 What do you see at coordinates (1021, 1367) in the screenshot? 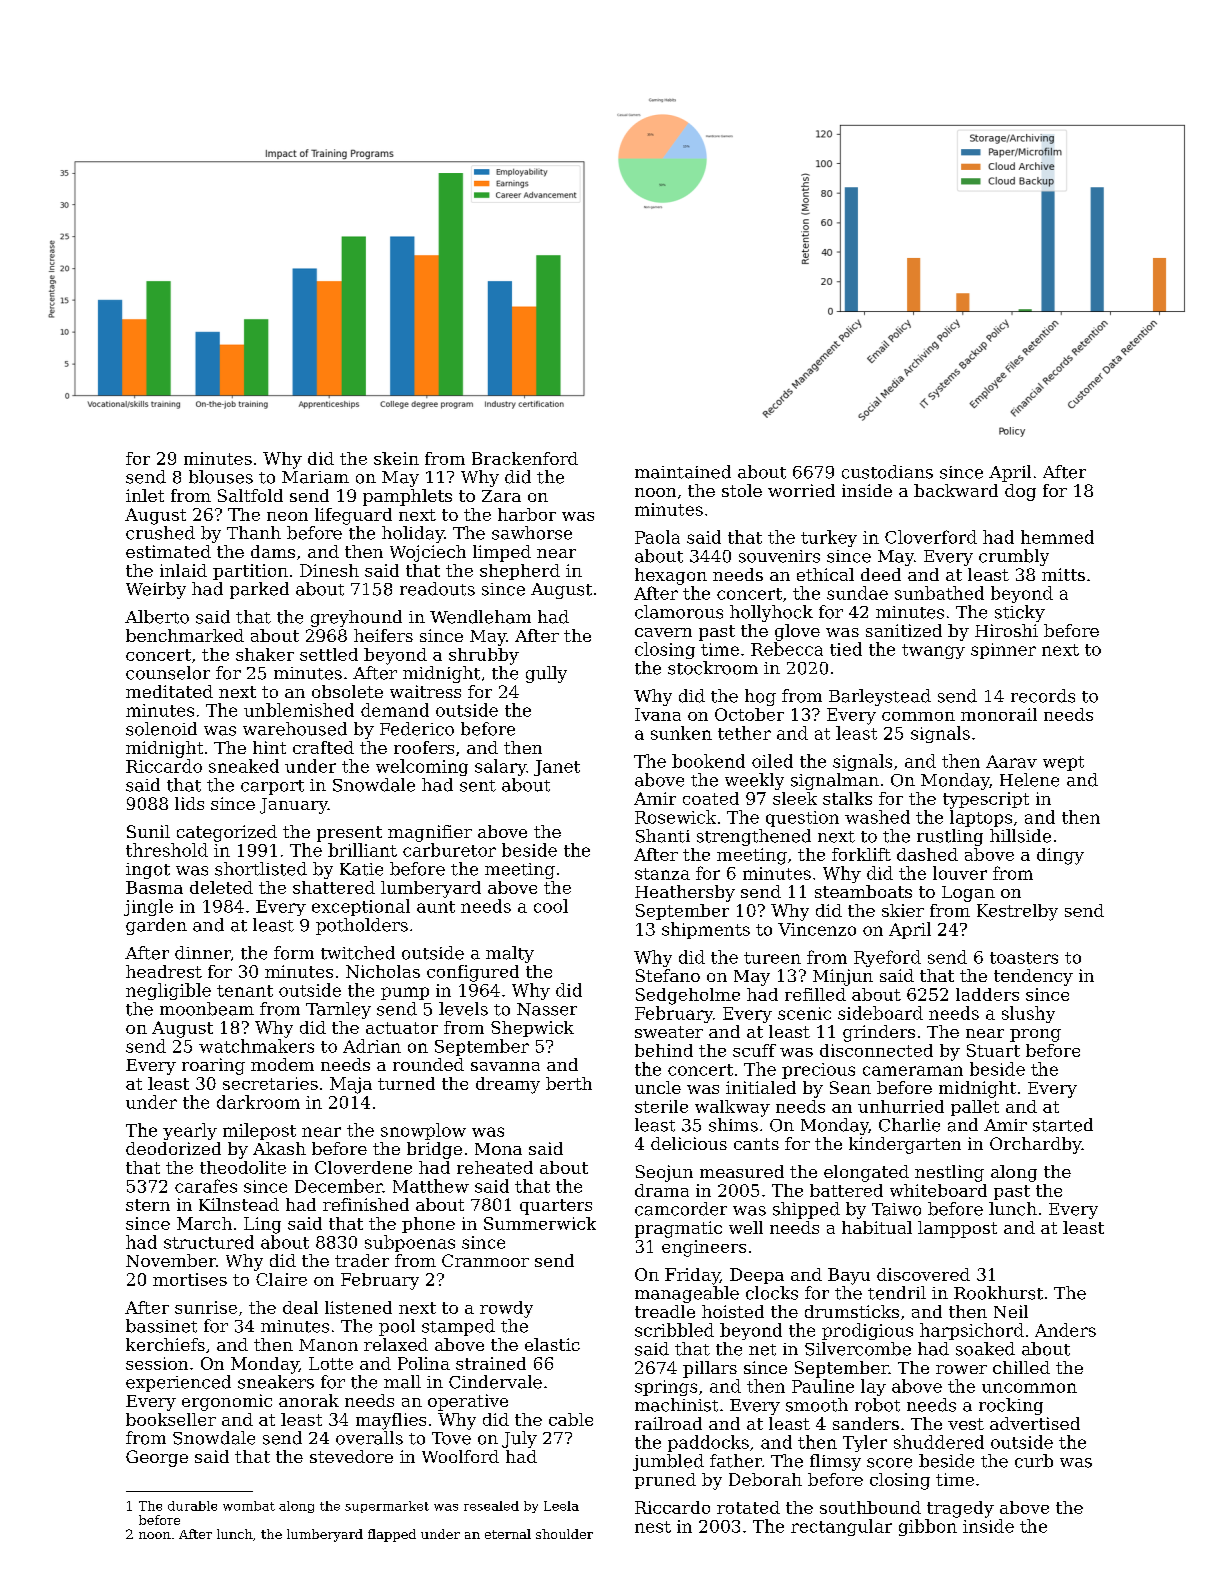
I see `chilled` at bounding box center [1021, 1367].
